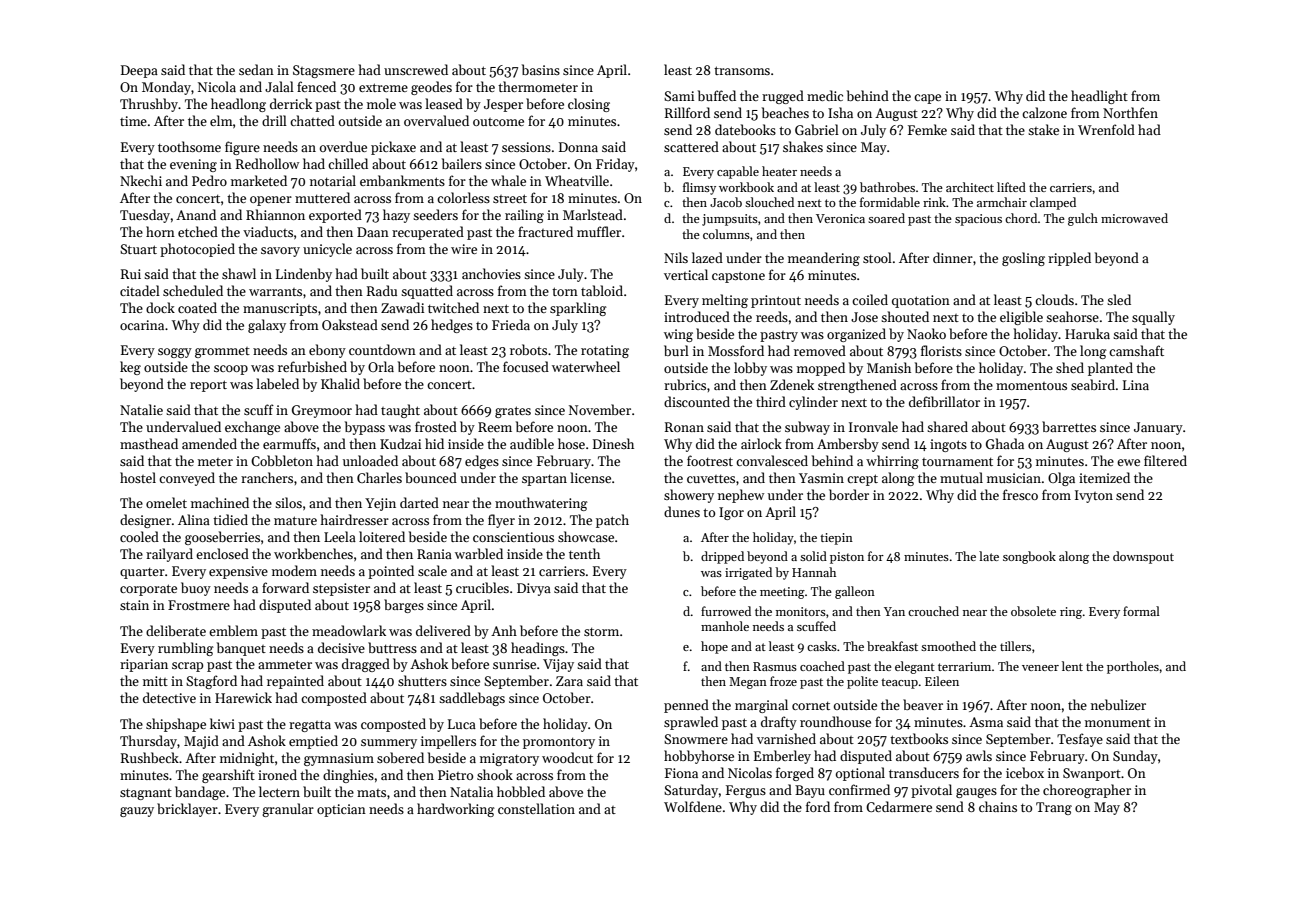 Image resolution: width=1308 pixels, height=924 pixels. What do you see at coordinates (1083, 219) in the page?
I see `gulch` at bounding box center [1083, 219].
